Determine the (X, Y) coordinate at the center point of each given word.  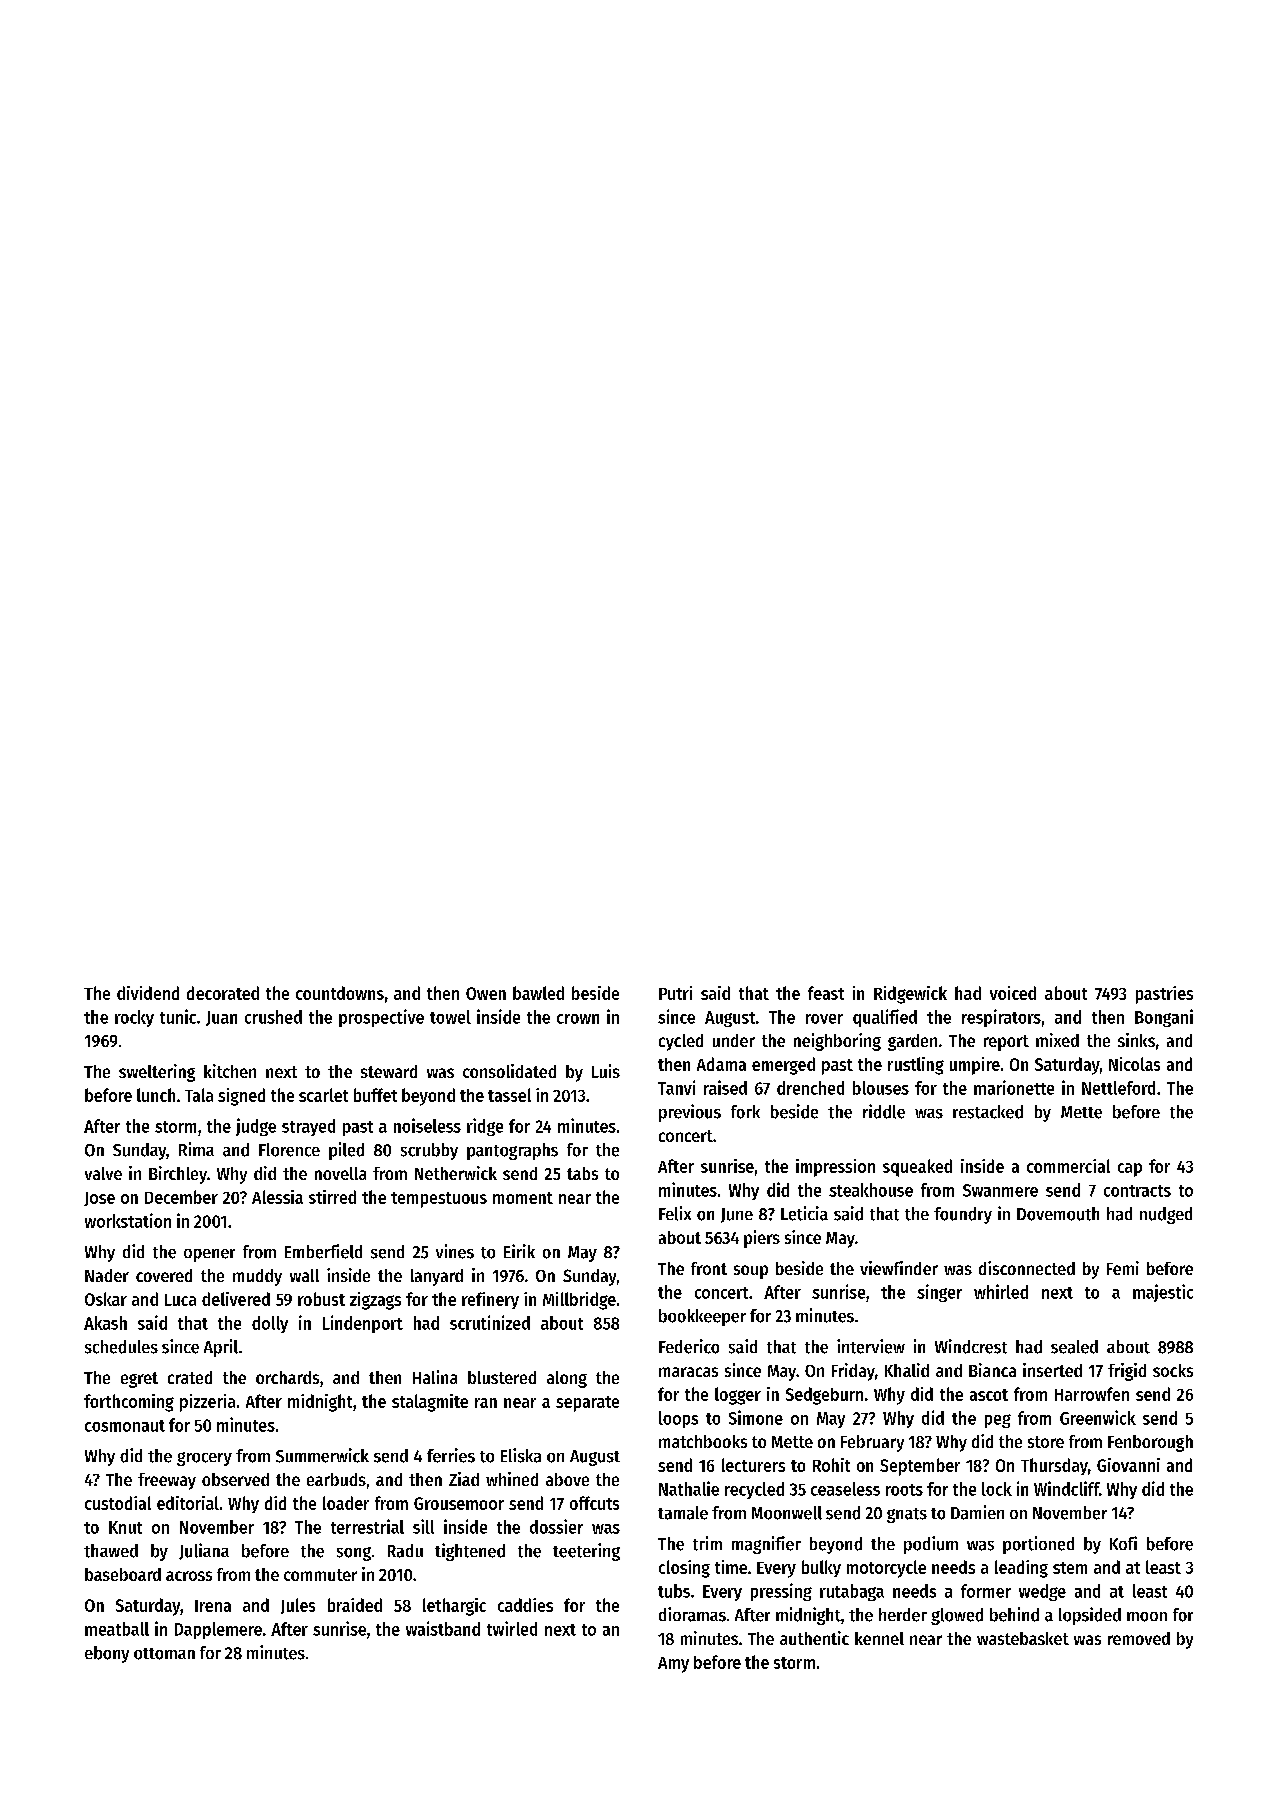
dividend (148, 993)
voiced (1013, 993)
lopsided (1090, 1616)
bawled (538, 993)
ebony (107, 1654)
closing (684, 1569)
